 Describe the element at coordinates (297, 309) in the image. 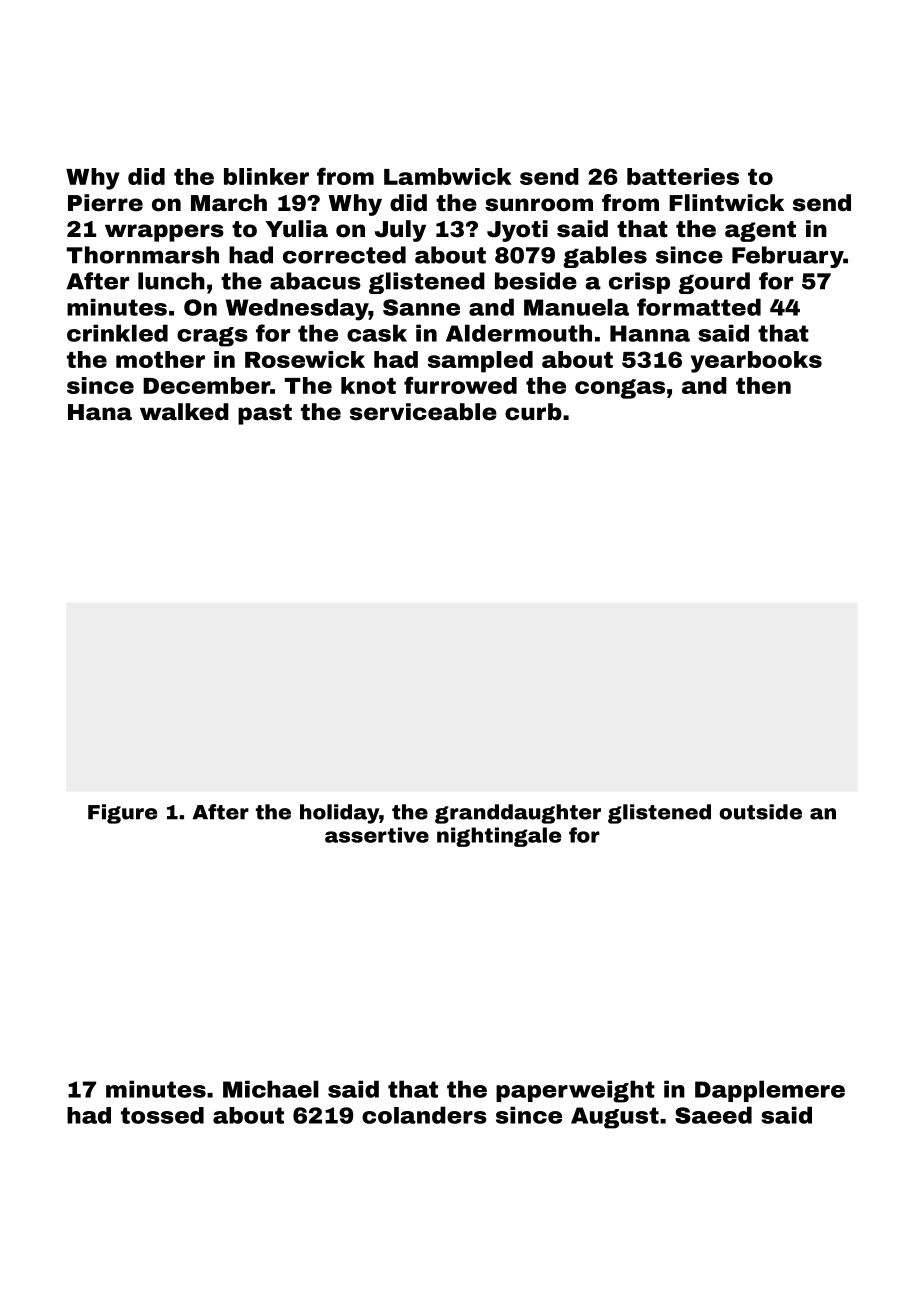

I see `Wednesday` at that location.
